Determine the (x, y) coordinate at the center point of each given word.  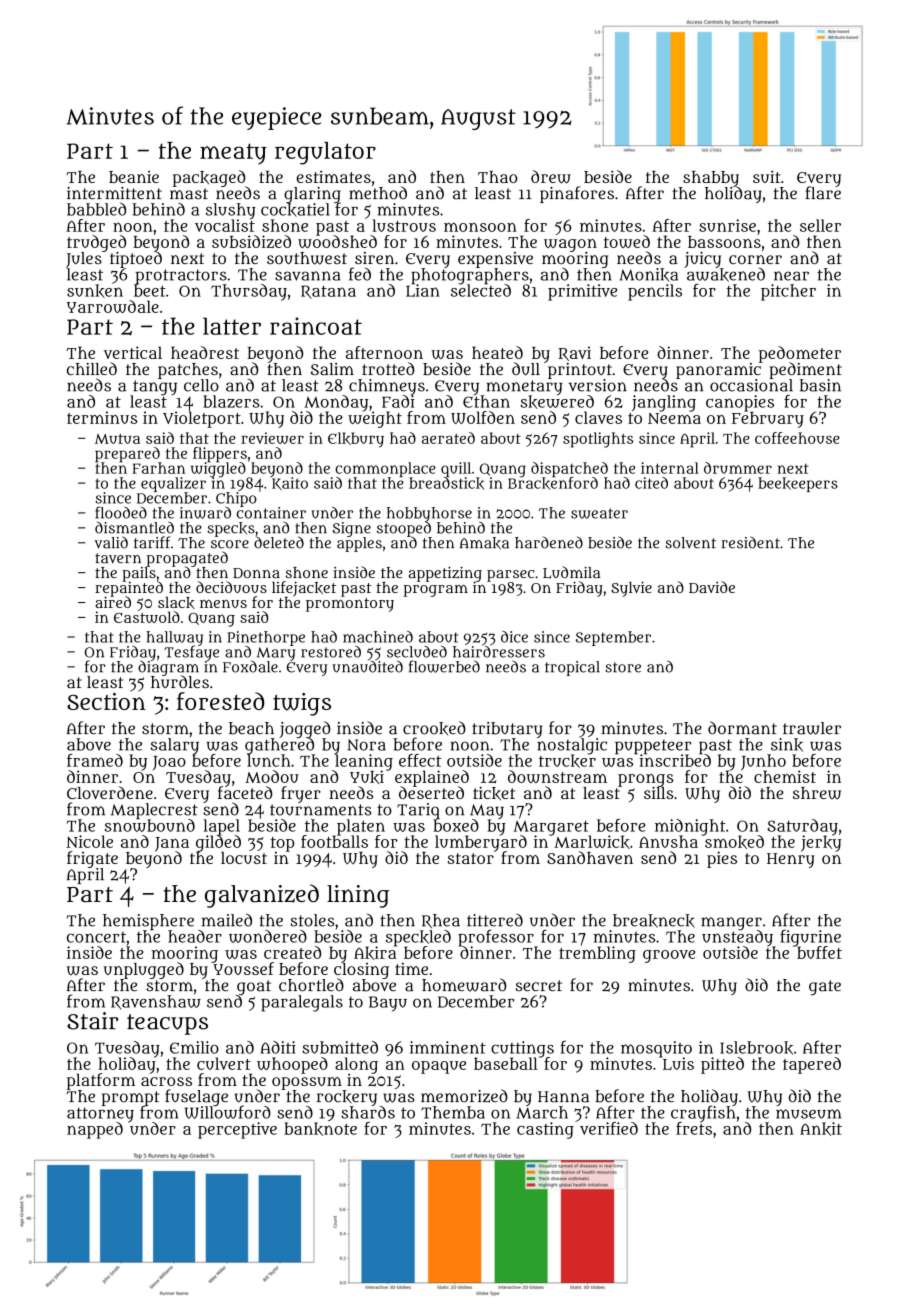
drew (551, 177)
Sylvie (631, 589)
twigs (302, 704)
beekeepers (798, 484)
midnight (690, 827)
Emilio (194, 1047)
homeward (464, 985)
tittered (495, 920)
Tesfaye (191, 653)
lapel (222, 827)
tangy (155, 387)
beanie (134, 177)
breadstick (447, 483)
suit (767, 176)
